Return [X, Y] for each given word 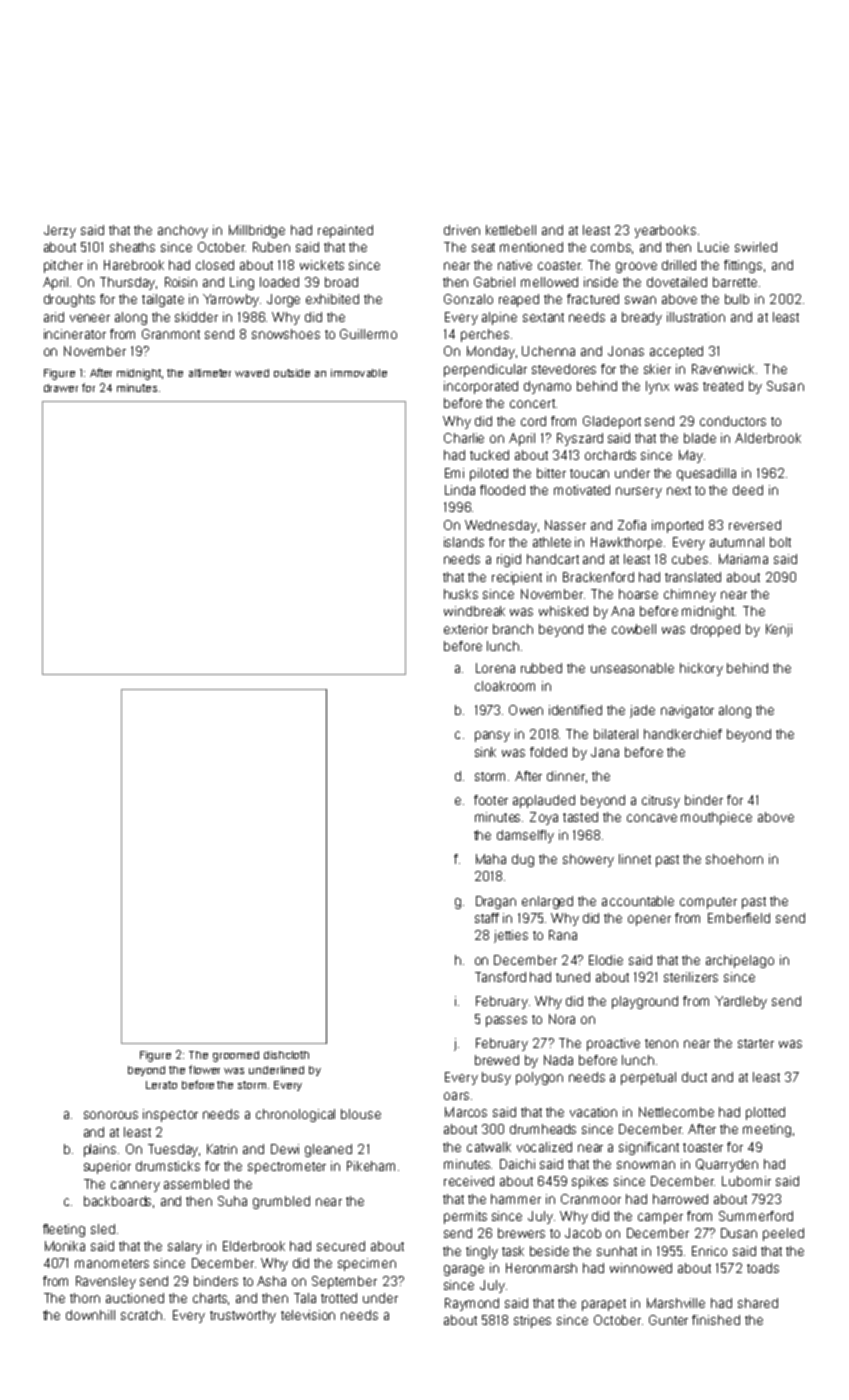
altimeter [210, 373]
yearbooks [665, 231]
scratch [141, 1315]
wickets [322, 265]
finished [716, 1320]
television [308, 1315]
